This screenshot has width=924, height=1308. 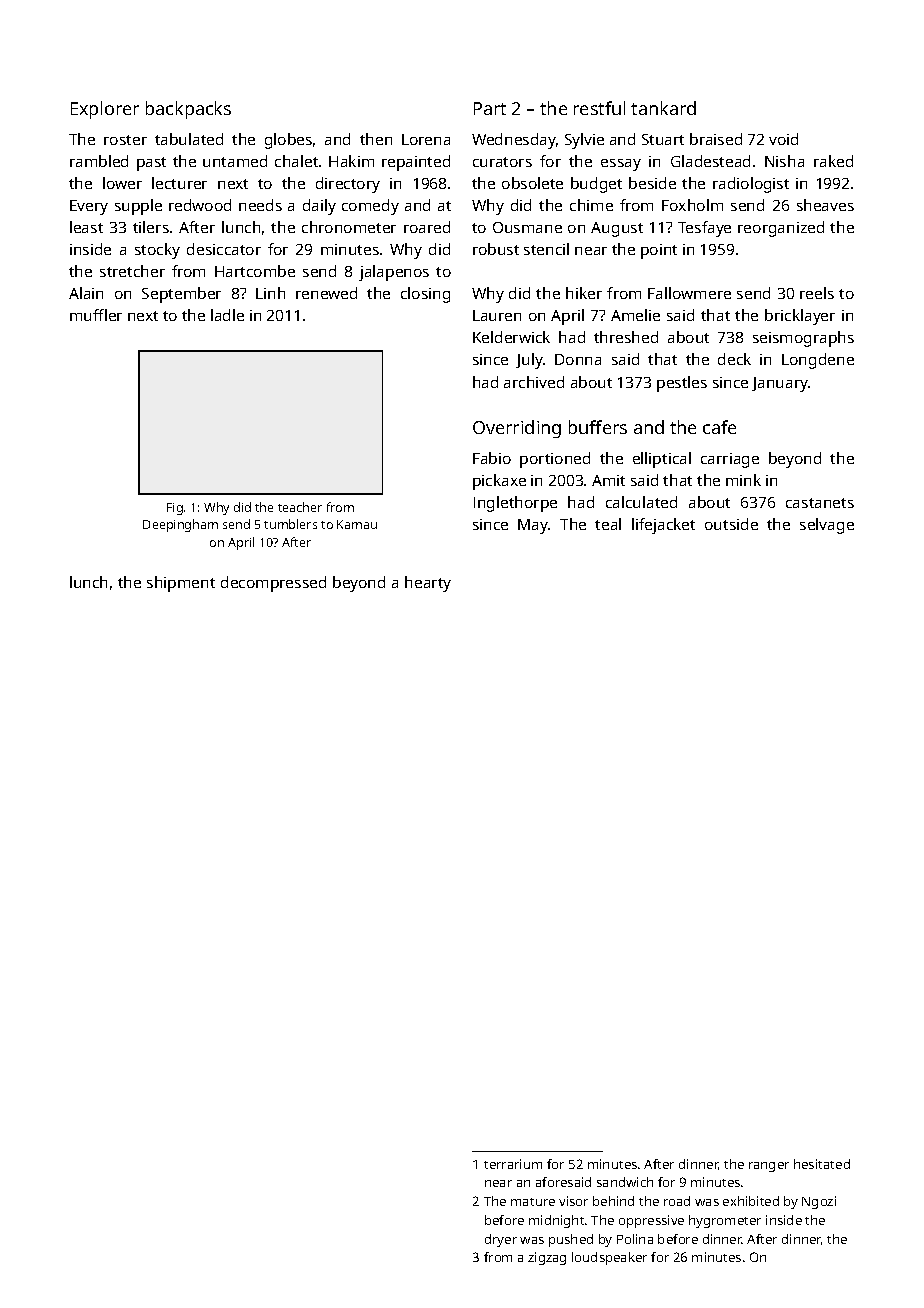 I want to click on Explorer, so click(x=105, y=110).
